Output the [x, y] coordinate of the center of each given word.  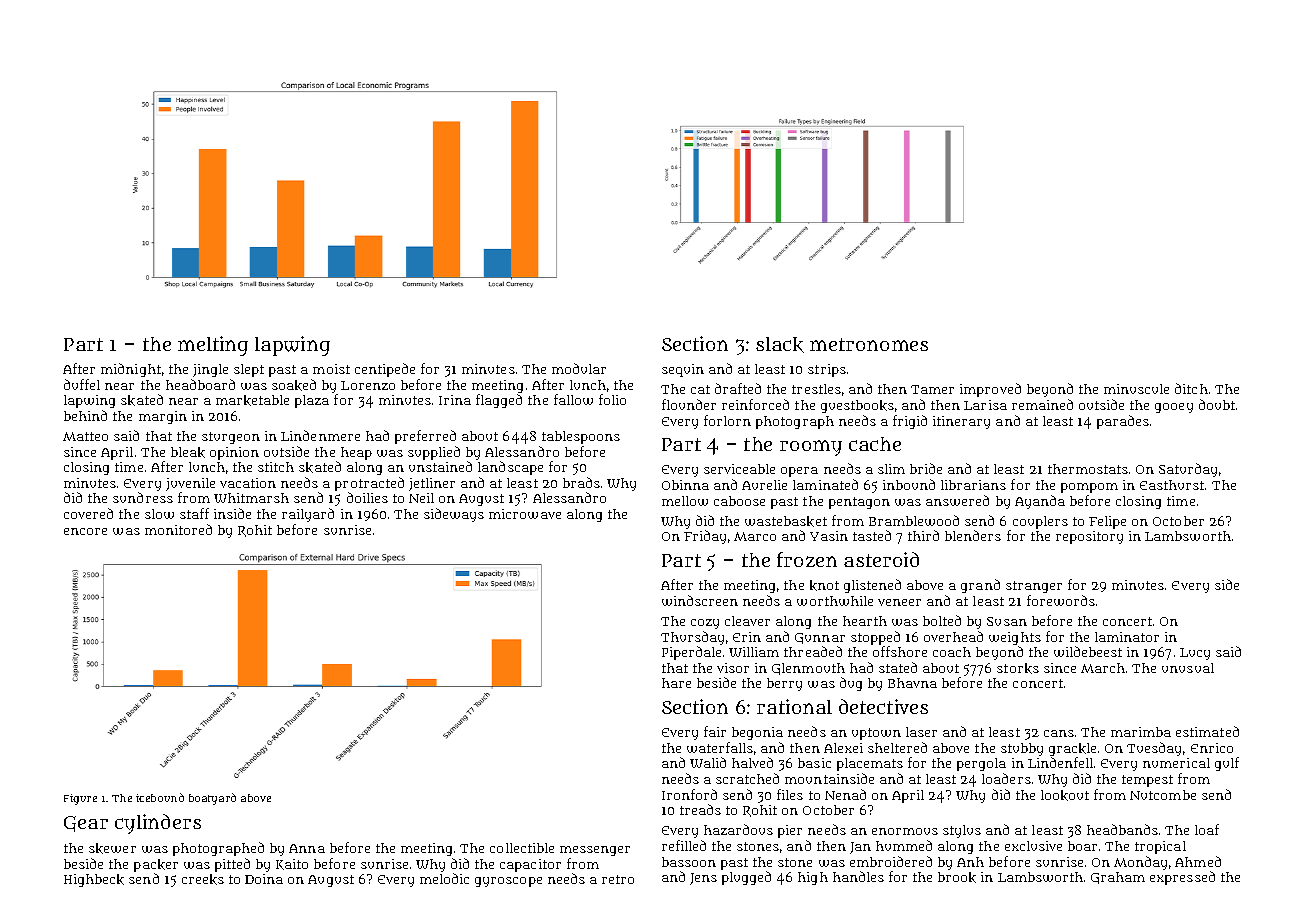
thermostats [1088, 469]
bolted [942, 620]
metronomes [869, 344]
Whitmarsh [251, 498]
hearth [865, 621]
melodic [444, 878]
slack [780, 345]
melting [213, 346]
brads [581, 482]
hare [676, 683]
